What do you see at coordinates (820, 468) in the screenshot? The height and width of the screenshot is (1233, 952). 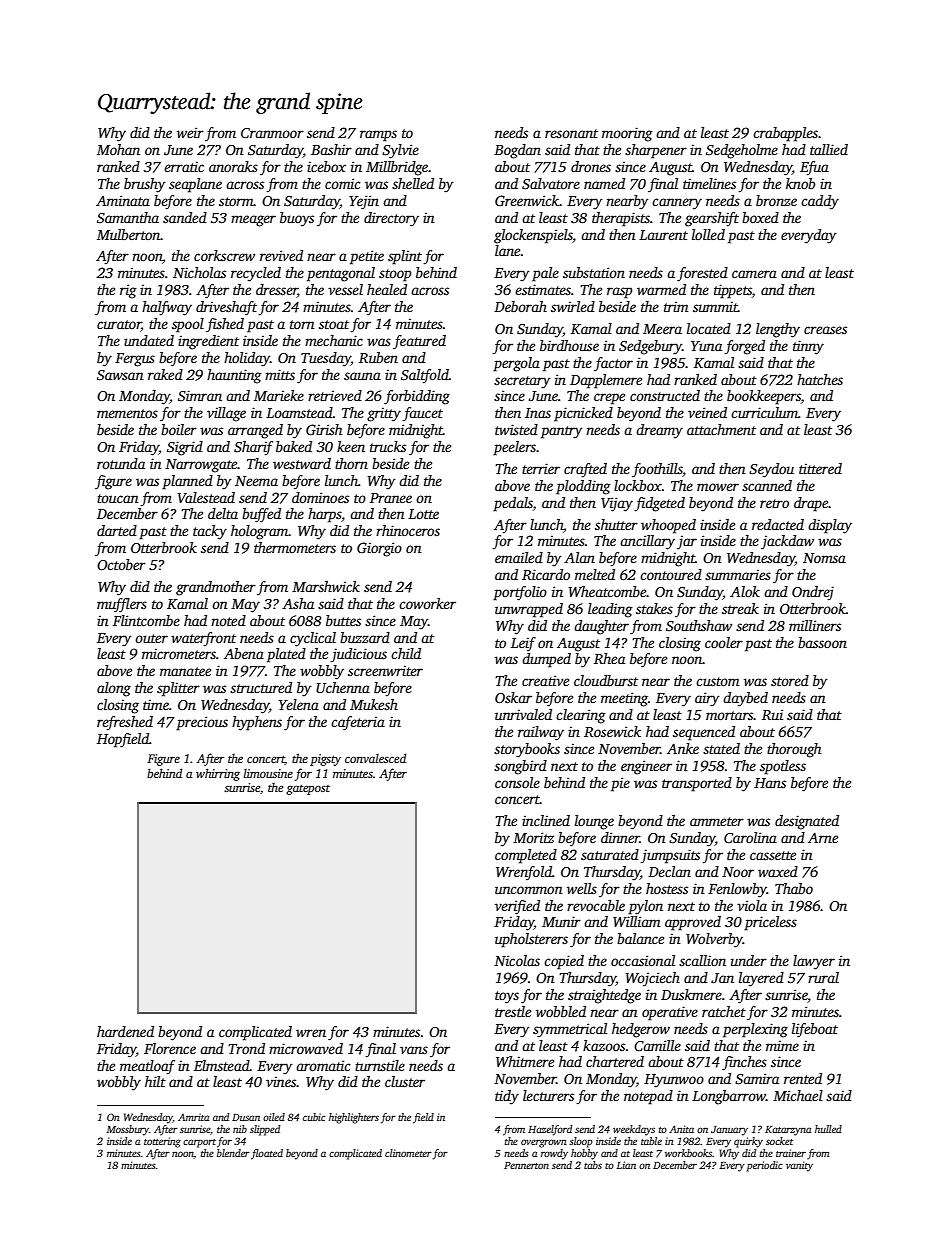 I see `tittered` at bounding box center [820, 468].
